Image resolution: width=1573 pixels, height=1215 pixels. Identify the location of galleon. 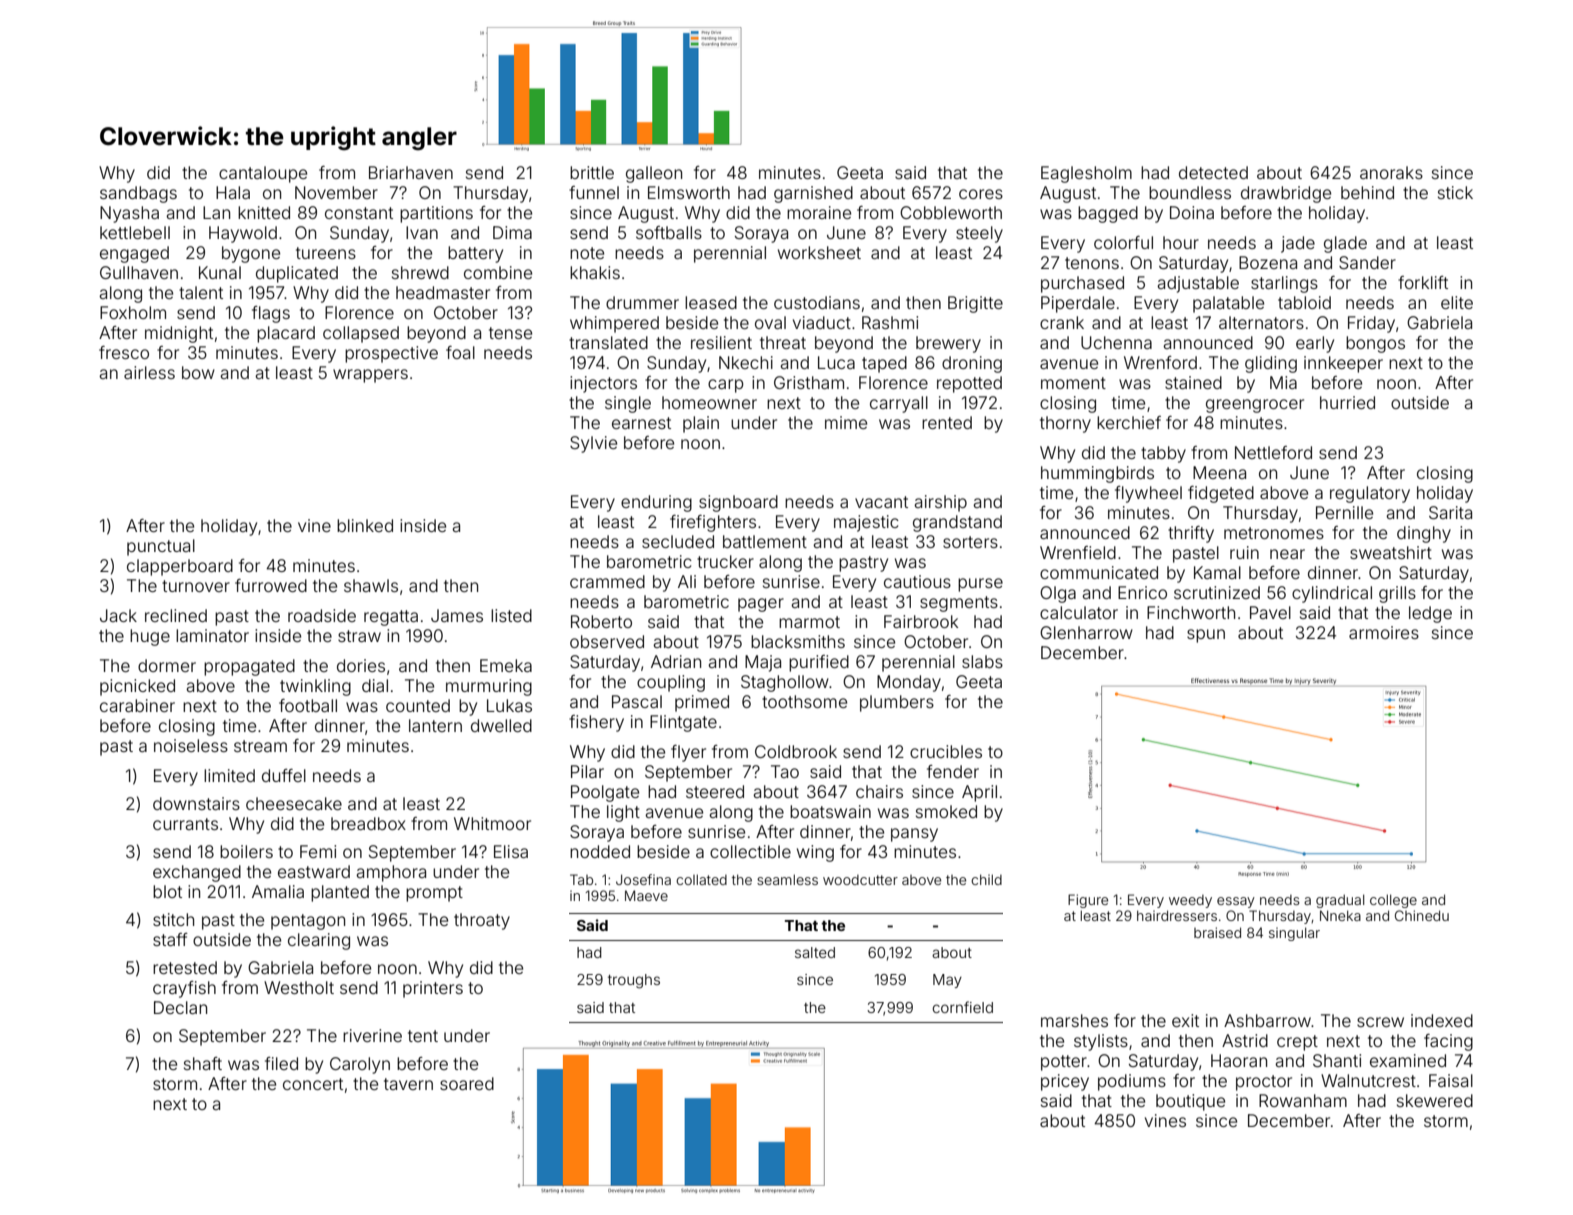
(654, 174).
